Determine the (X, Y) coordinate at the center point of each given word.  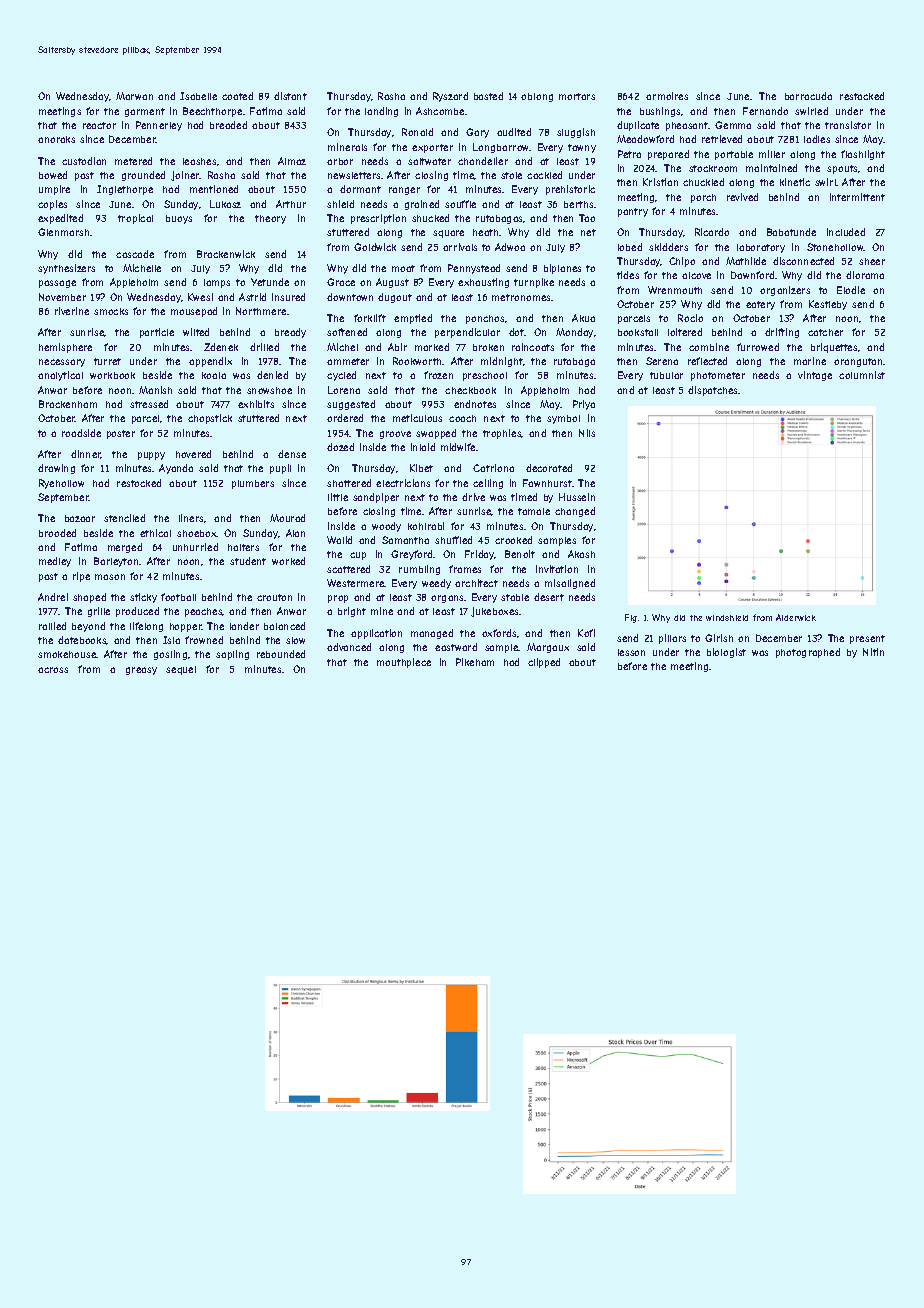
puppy (151, 456)
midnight (502, 362)
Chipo (682, 262)
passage (57, 284)
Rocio (690, 318)
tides (628, 275)
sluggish (576, 133)
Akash (581, 554)
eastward (456, 647)
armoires (667, 96)
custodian (84, 161)
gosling (170, 655)
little (338, 497)
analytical (60, 376)
